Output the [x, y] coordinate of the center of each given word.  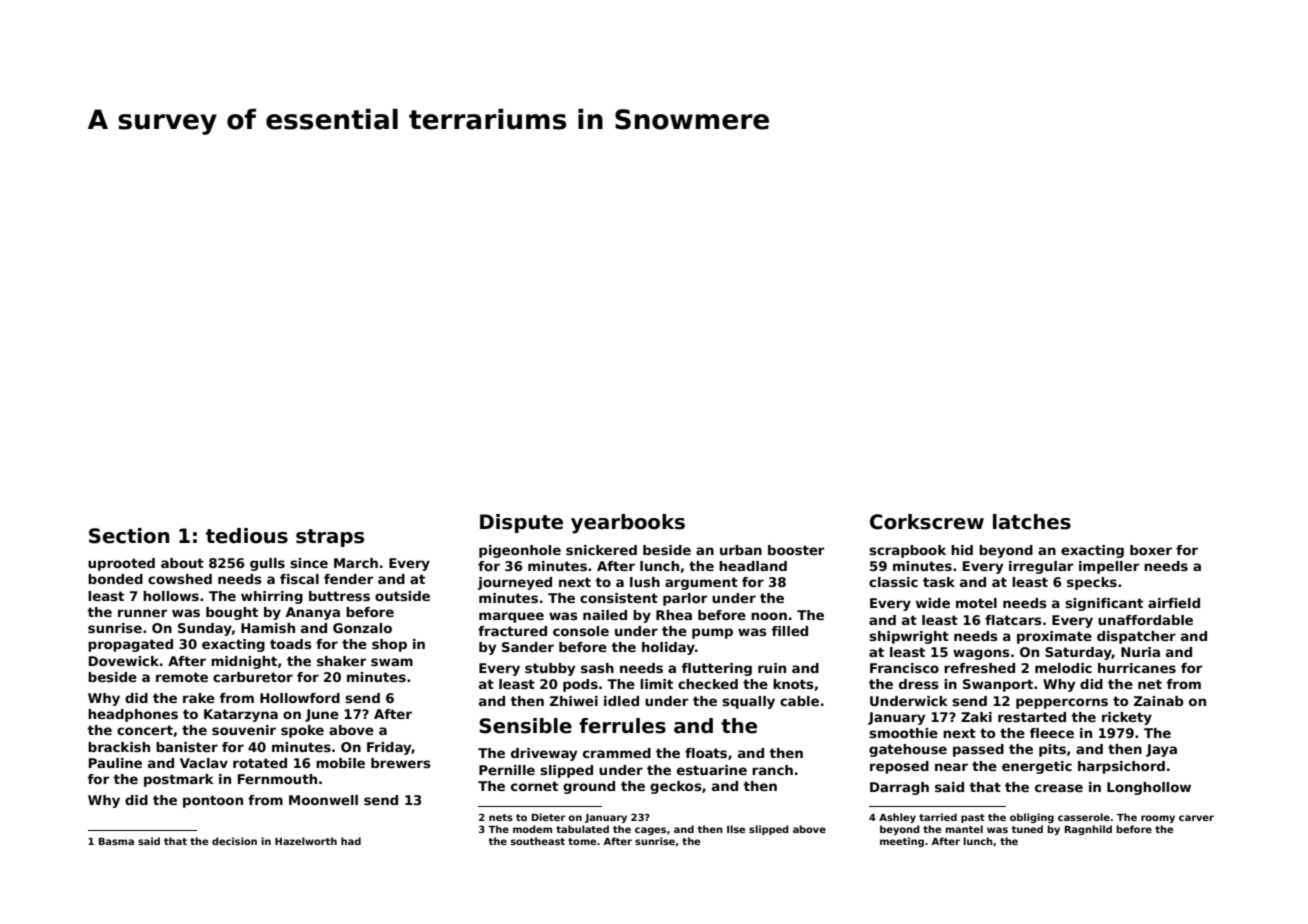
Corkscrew [927, 522]
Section [129, 536]
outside [402, 596]
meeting [902, 842]
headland [753, 566]
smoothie [903, 733]
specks [1092, 583]
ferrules [622, 726]
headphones [133, 715]
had [351, 841]
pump [712, 633]
